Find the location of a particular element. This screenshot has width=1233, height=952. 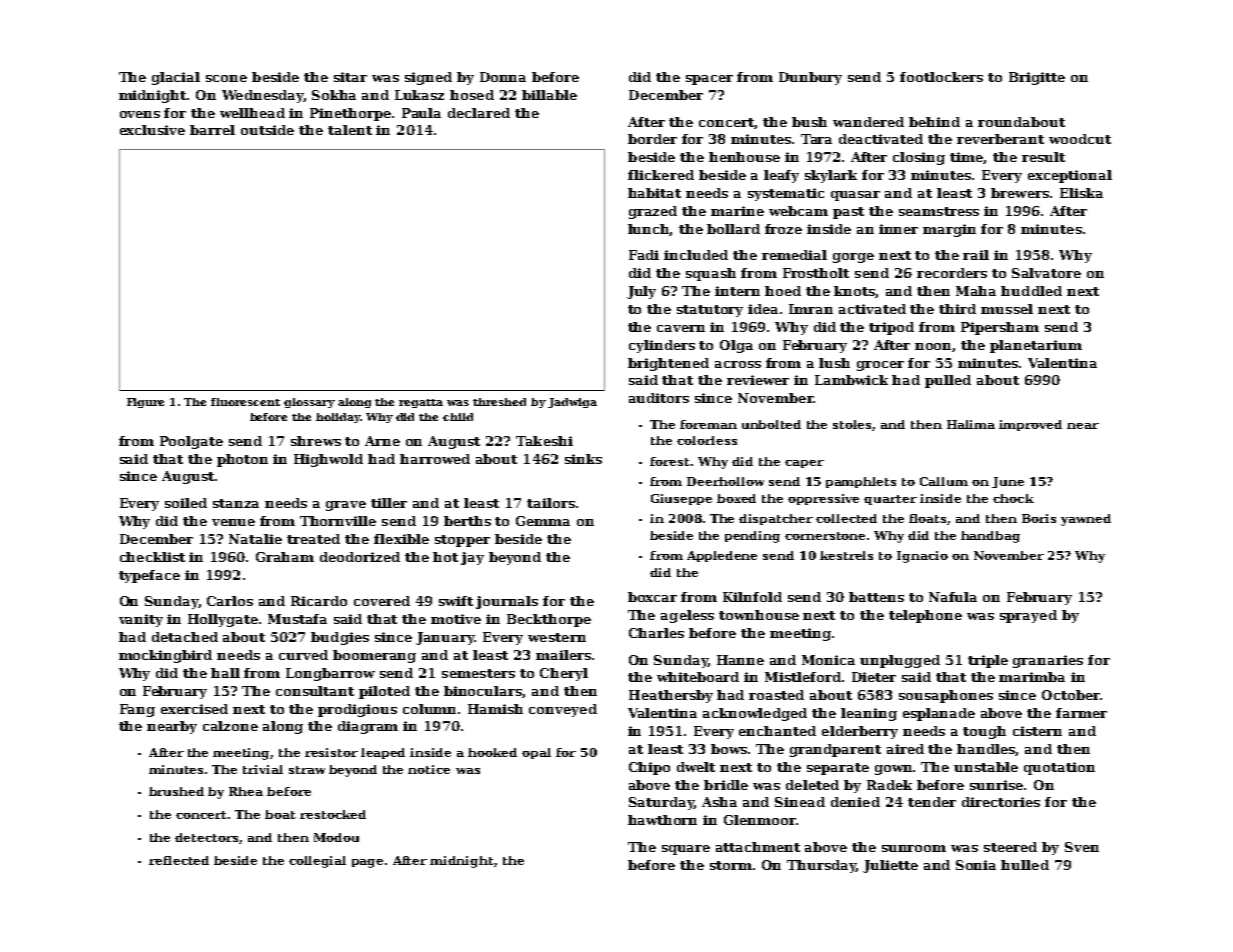

threshed is located at coordinates (499, 402).
